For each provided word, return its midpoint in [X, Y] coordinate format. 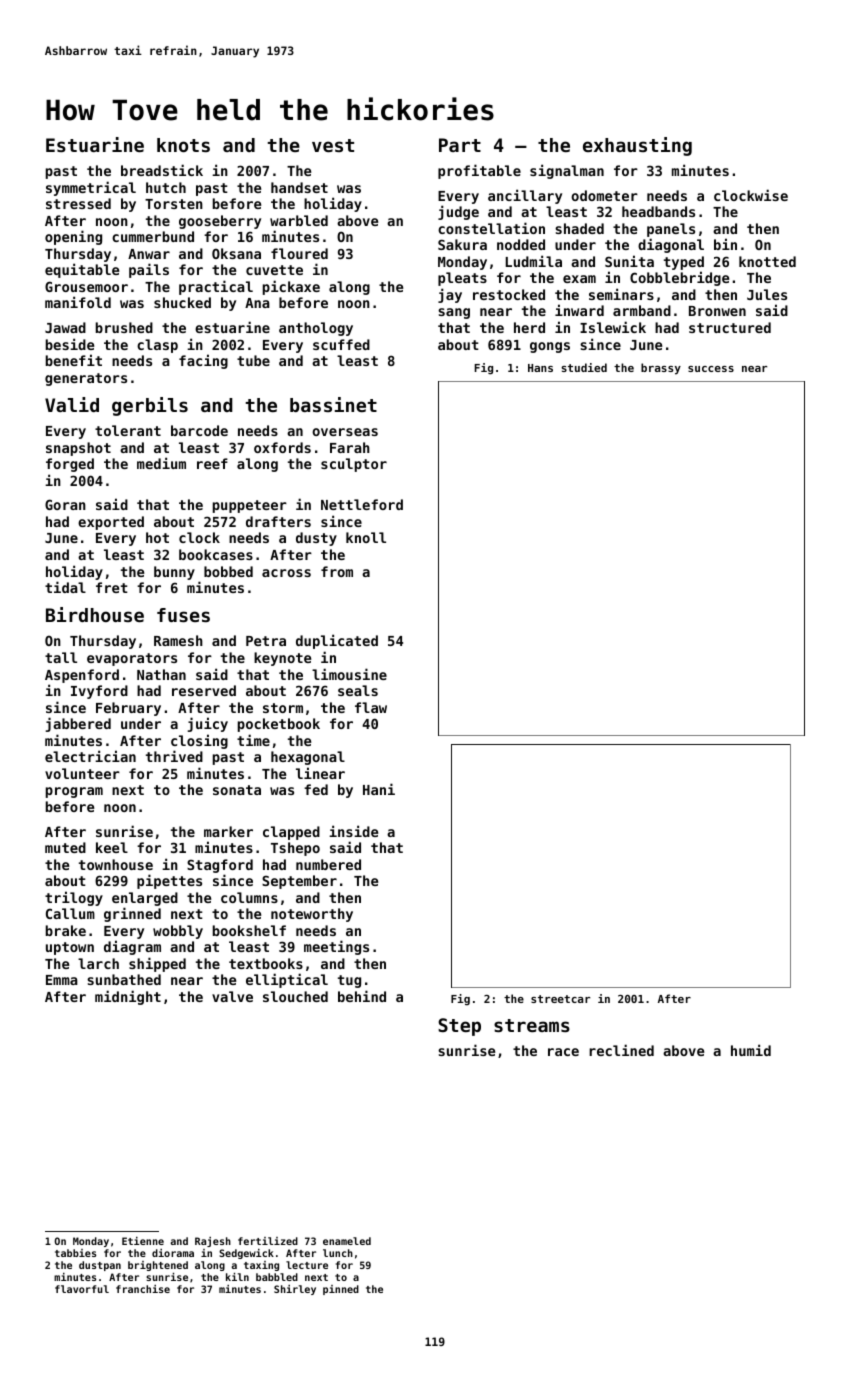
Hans [540, 368]
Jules [767, 294]
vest [333, 145]
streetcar [560, 999]
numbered [328, 864]
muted [65, 847]
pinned [341, 1290]
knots [183, 145]
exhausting [637, 146]
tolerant [128, 430]
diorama [173, 1253]
